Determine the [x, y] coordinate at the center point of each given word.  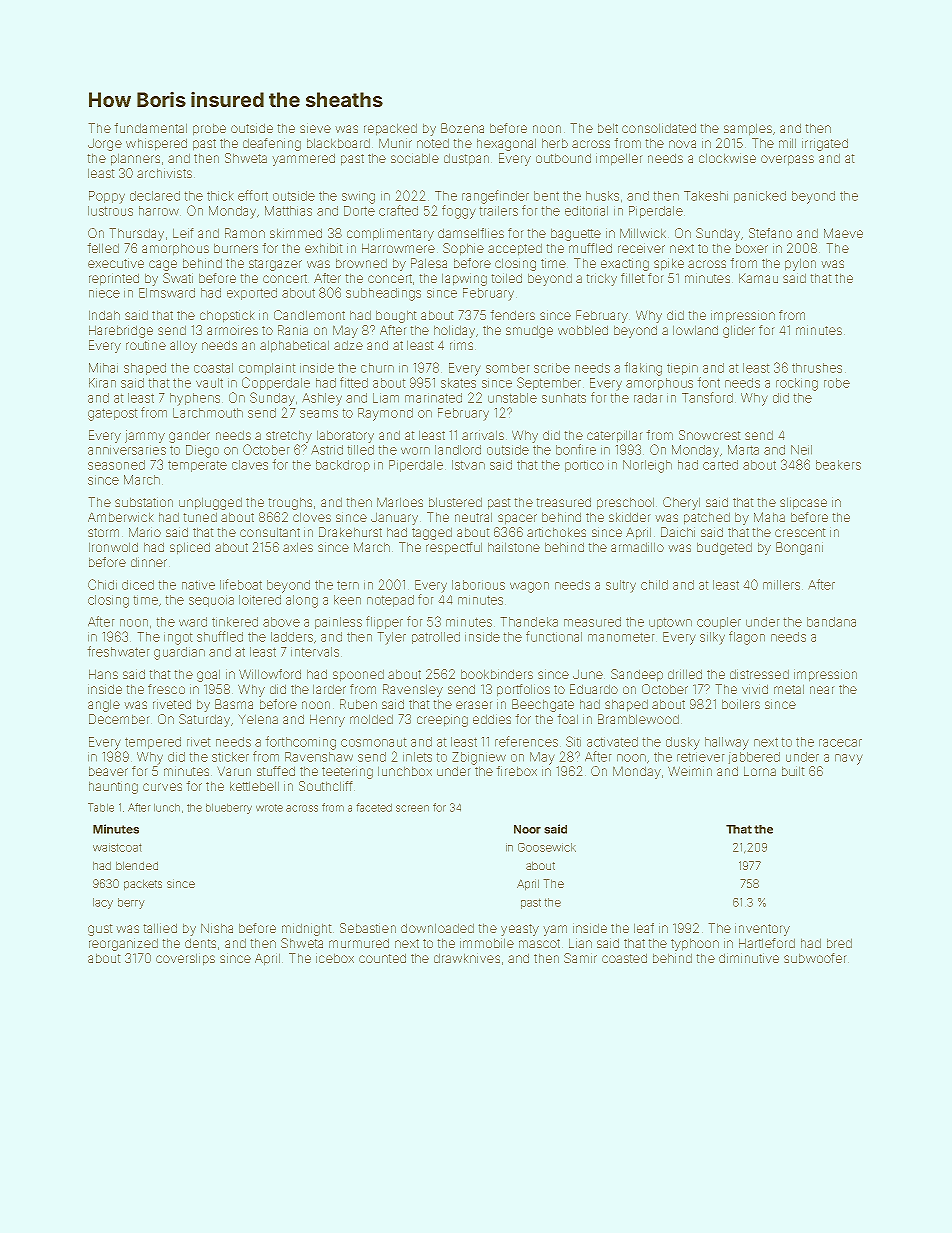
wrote [269, 808]
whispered [156, 144]
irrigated [825, 144]
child [654, 585]
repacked [390, 129]
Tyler [391, 638]
